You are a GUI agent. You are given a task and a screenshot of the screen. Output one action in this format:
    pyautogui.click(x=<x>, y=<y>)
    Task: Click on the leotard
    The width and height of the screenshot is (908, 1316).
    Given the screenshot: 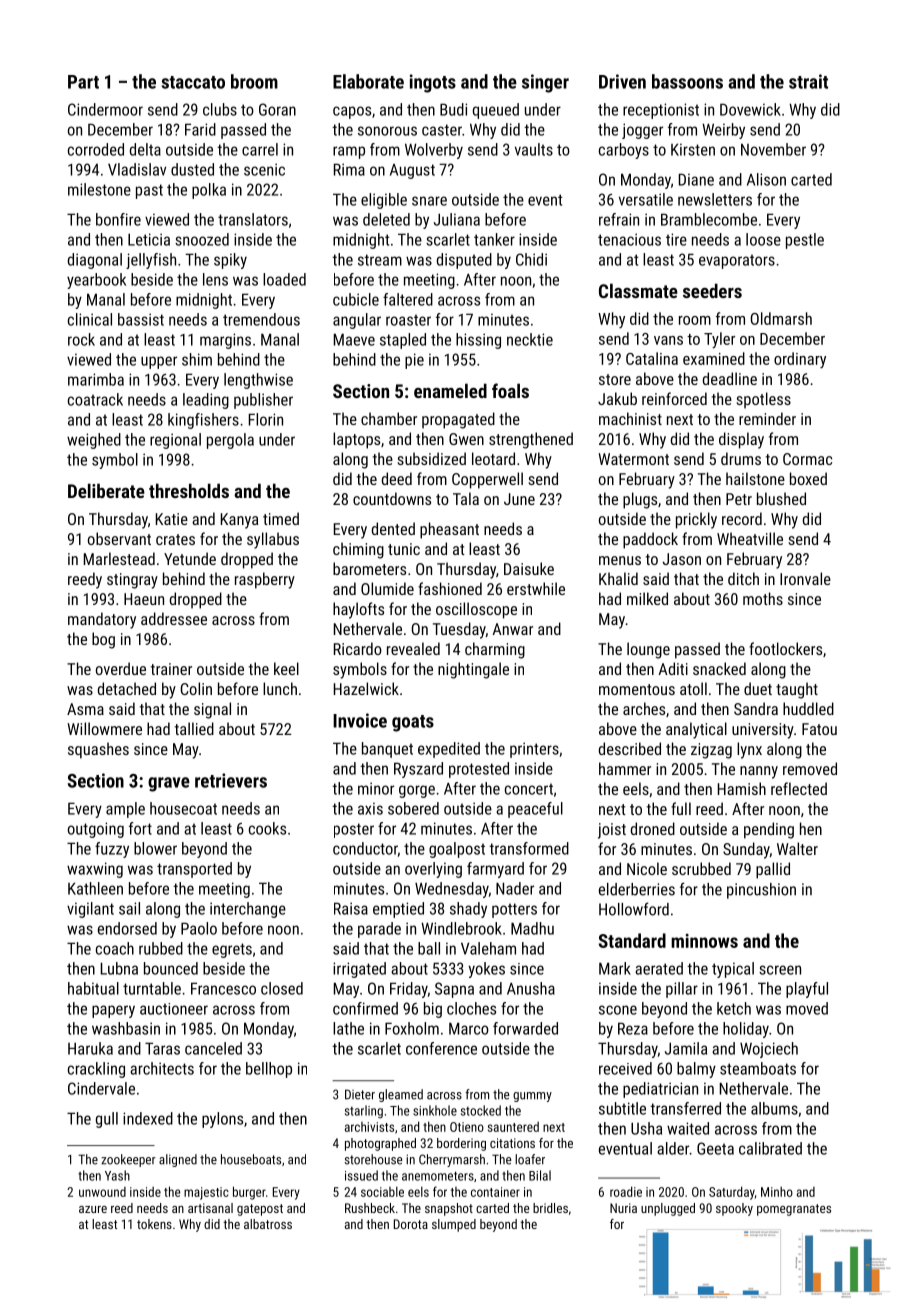 What is the action you would take?
    pyautogui.click(x=493, y=458)
